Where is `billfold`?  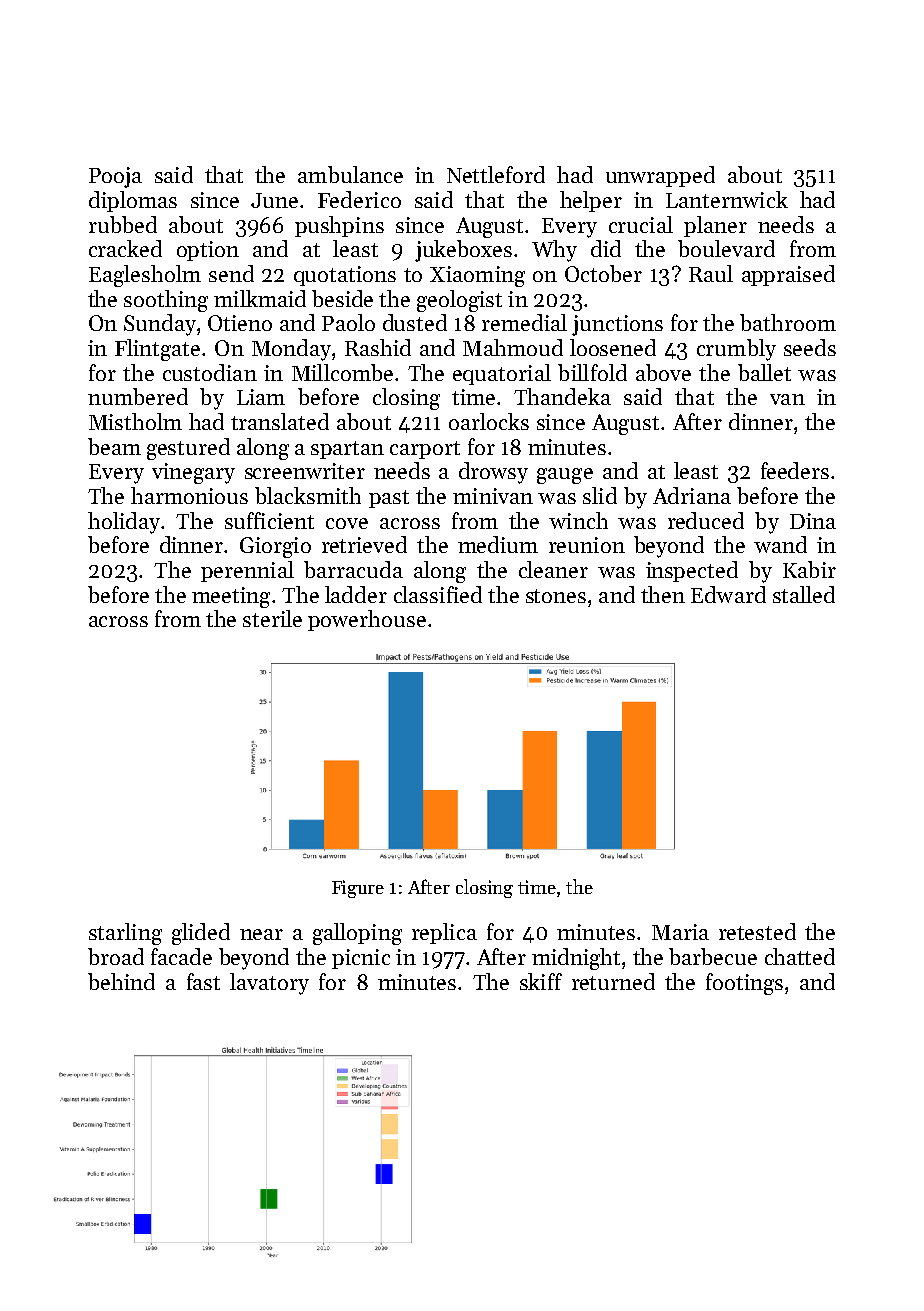
billfold is located at coordinates (592, 372).
